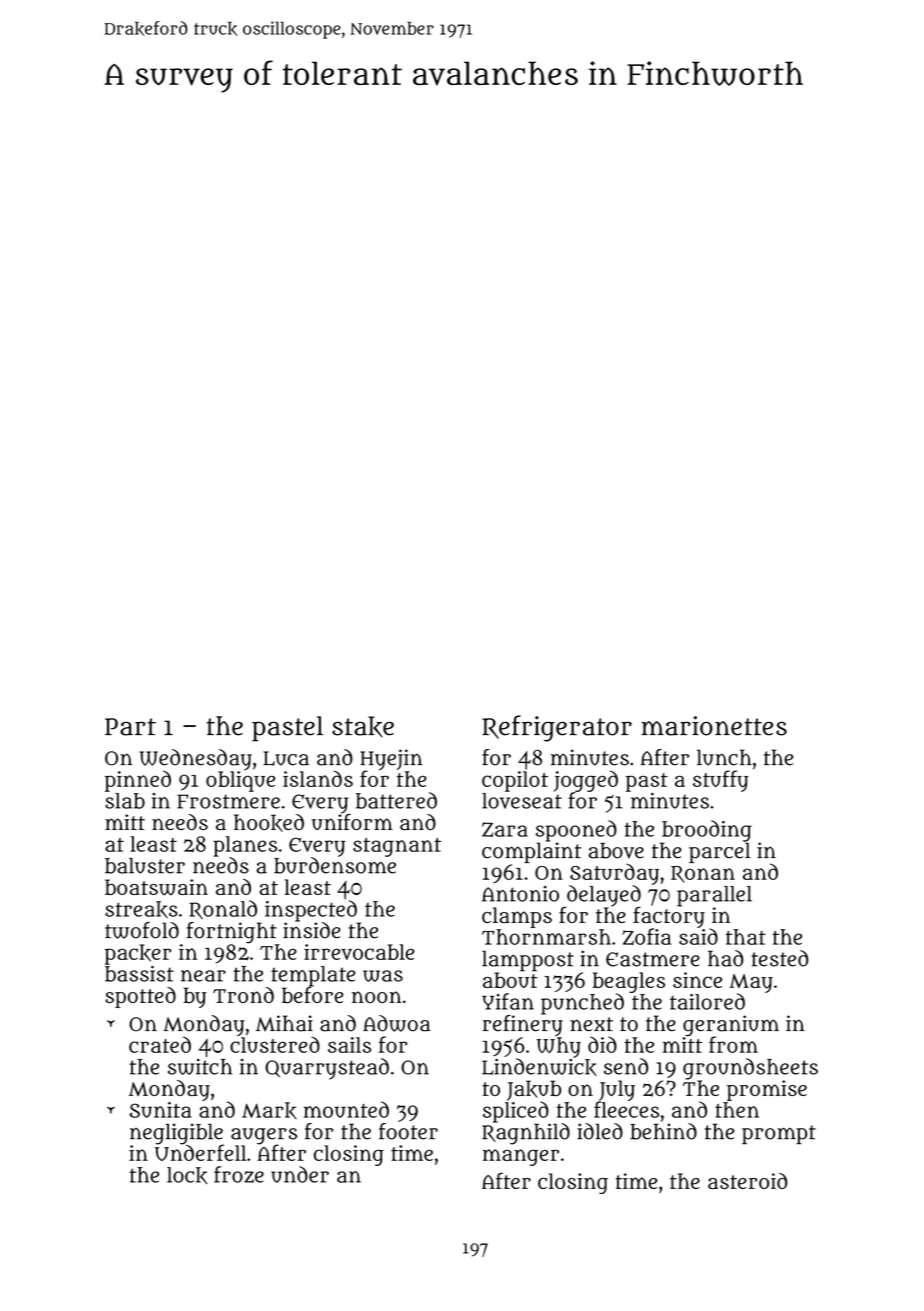  What do you see at coordinates (141, 909) in the document?
I see `streaks` at bounding box center [141, 909].
